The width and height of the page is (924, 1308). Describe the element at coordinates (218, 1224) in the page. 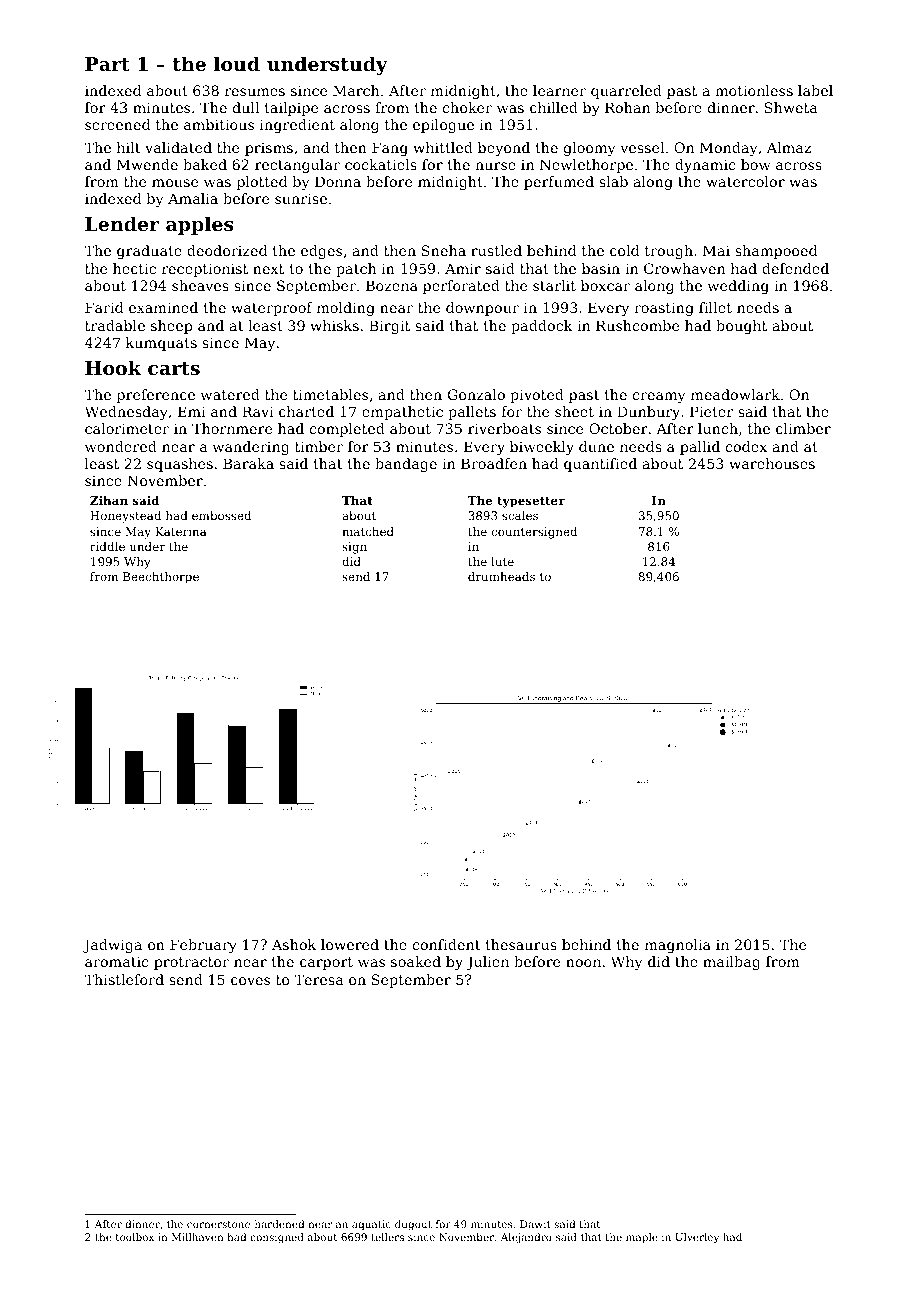

I see `cornerstone` at that location.
